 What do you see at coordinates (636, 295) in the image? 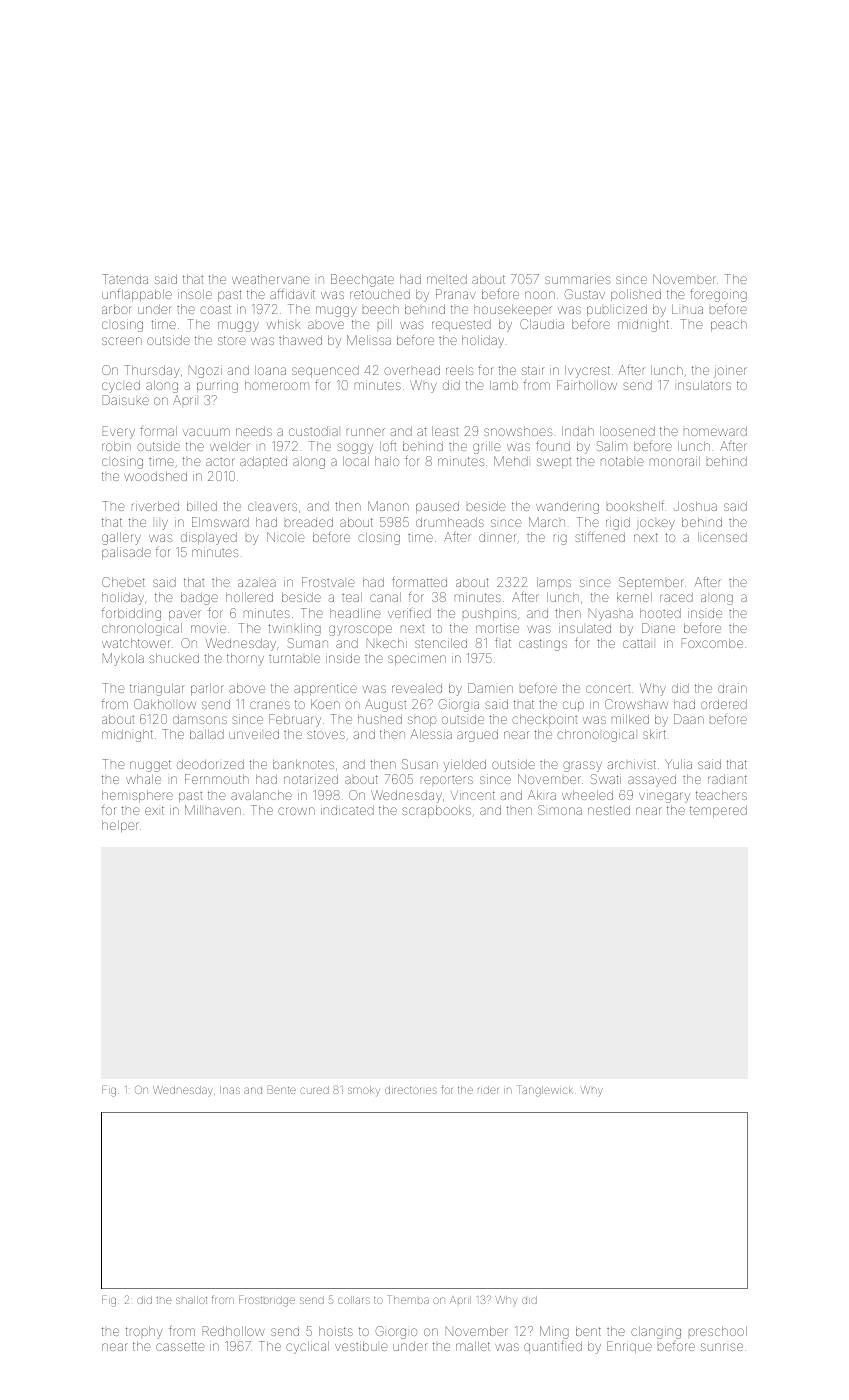
I see `polished` at bounding box center [636, 295].
